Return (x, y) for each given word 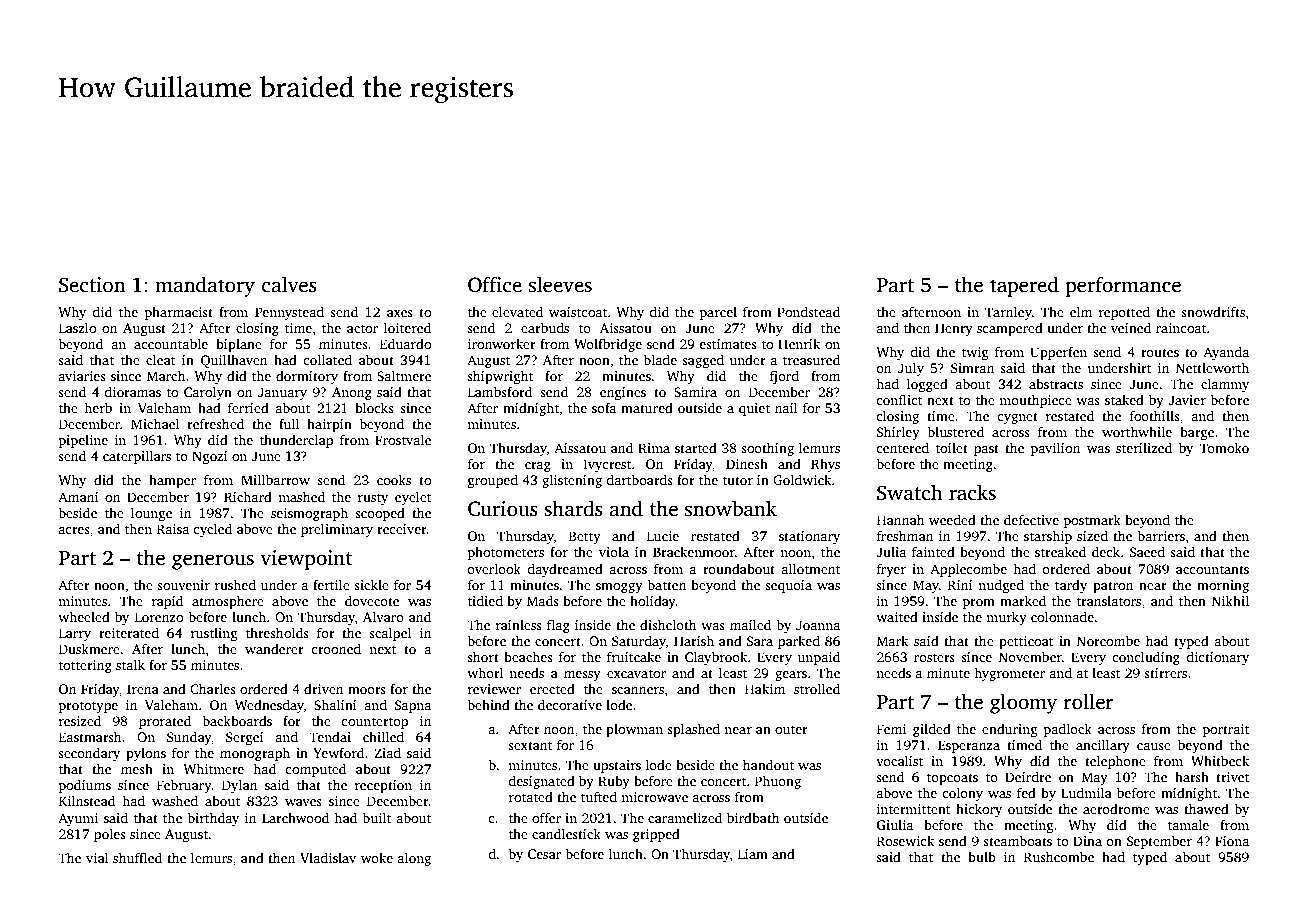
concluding (1146, 658)
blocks (374, 407)
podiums (85, 786)
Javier (1187, 400)
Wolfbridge (608, 345)
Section (92, 285)
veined (1131, 327)
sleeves (560, 284)
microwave (654, 797)
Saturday (639, 642)
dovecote (372, 600)
